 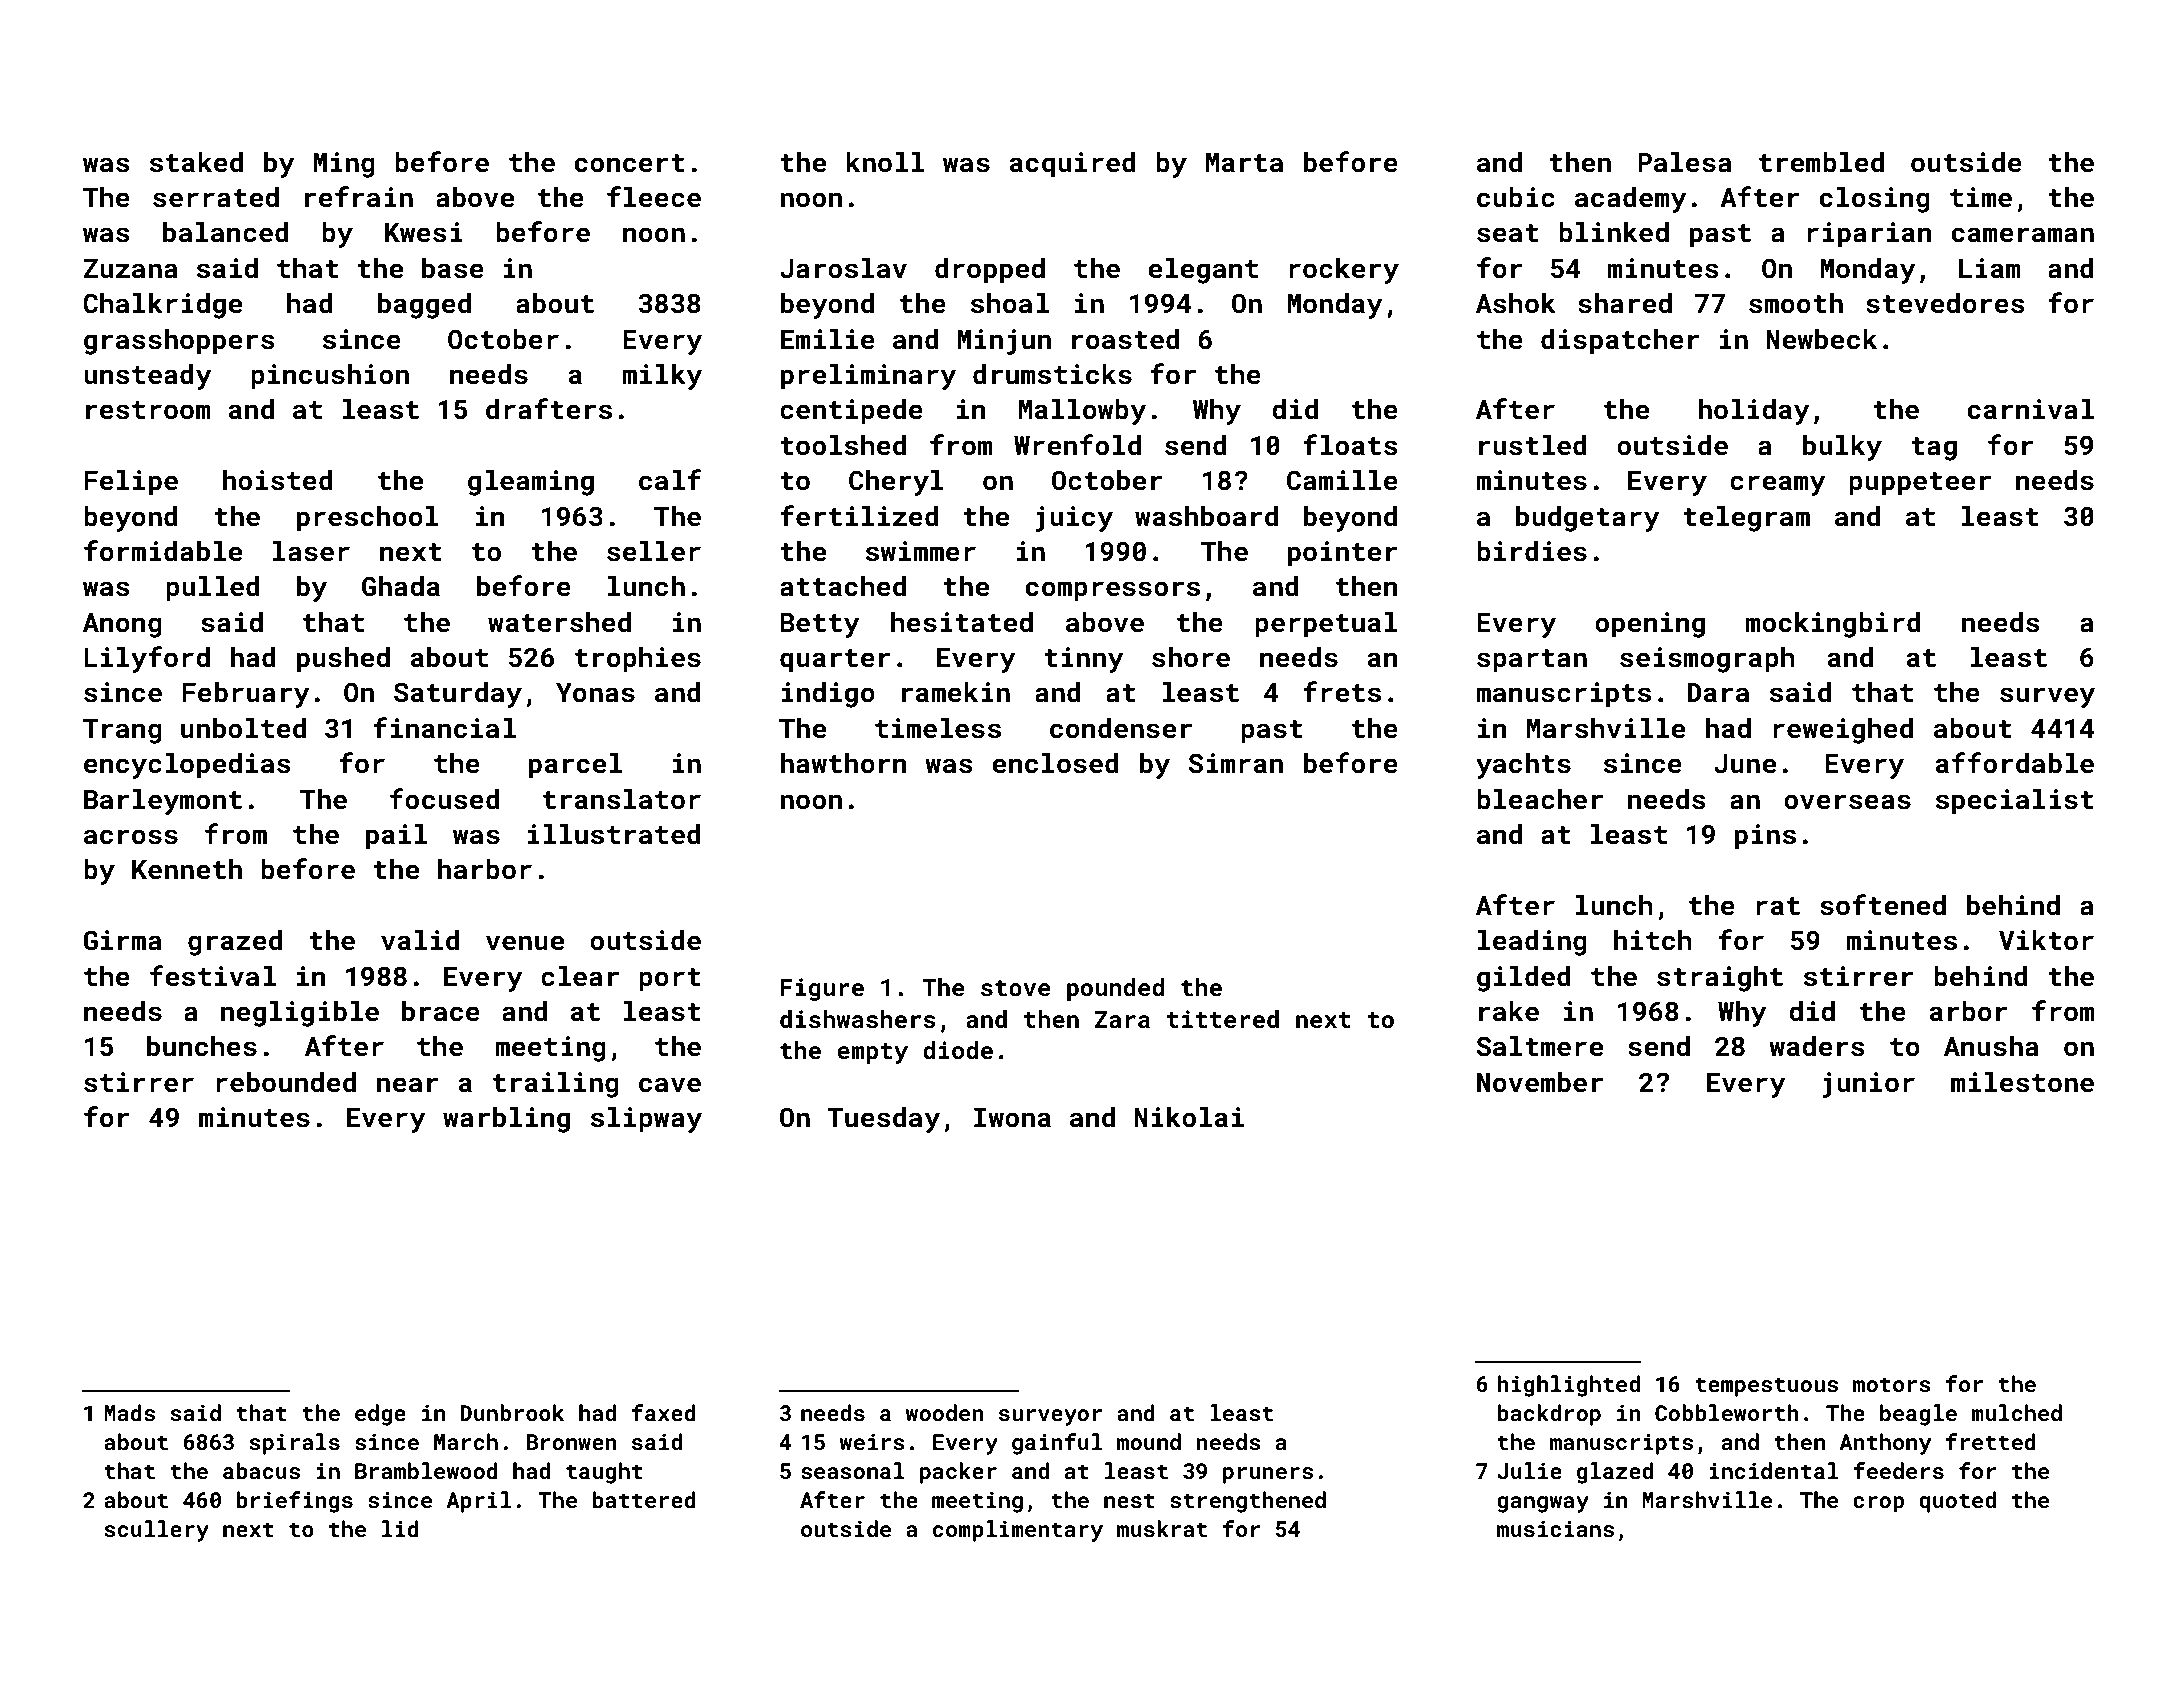 What do you see at coordinates (1847, 802) in the screenshot?
I see `overseas` at bounding box center [1847, 802].
